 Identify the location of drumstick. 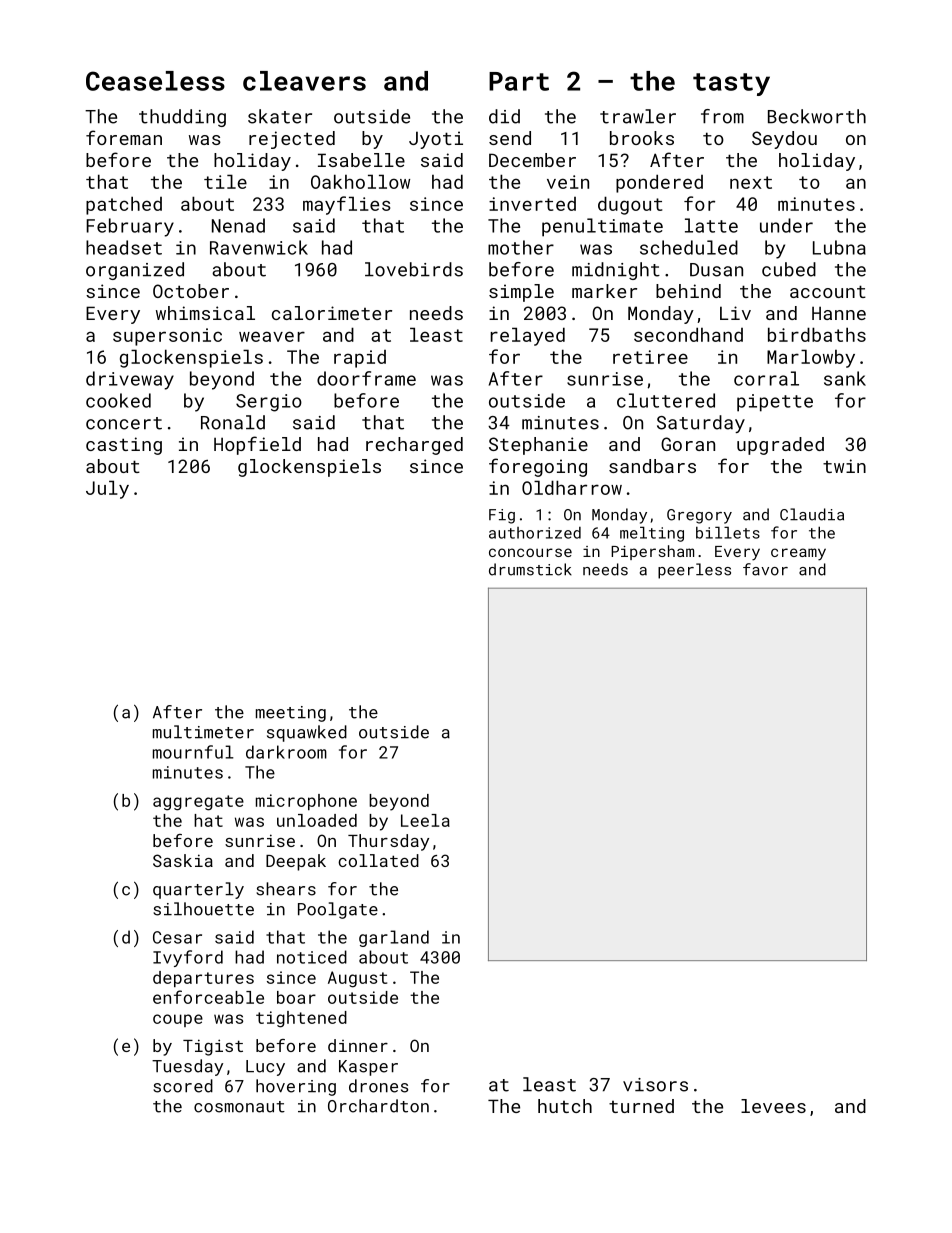
(530, 569).
